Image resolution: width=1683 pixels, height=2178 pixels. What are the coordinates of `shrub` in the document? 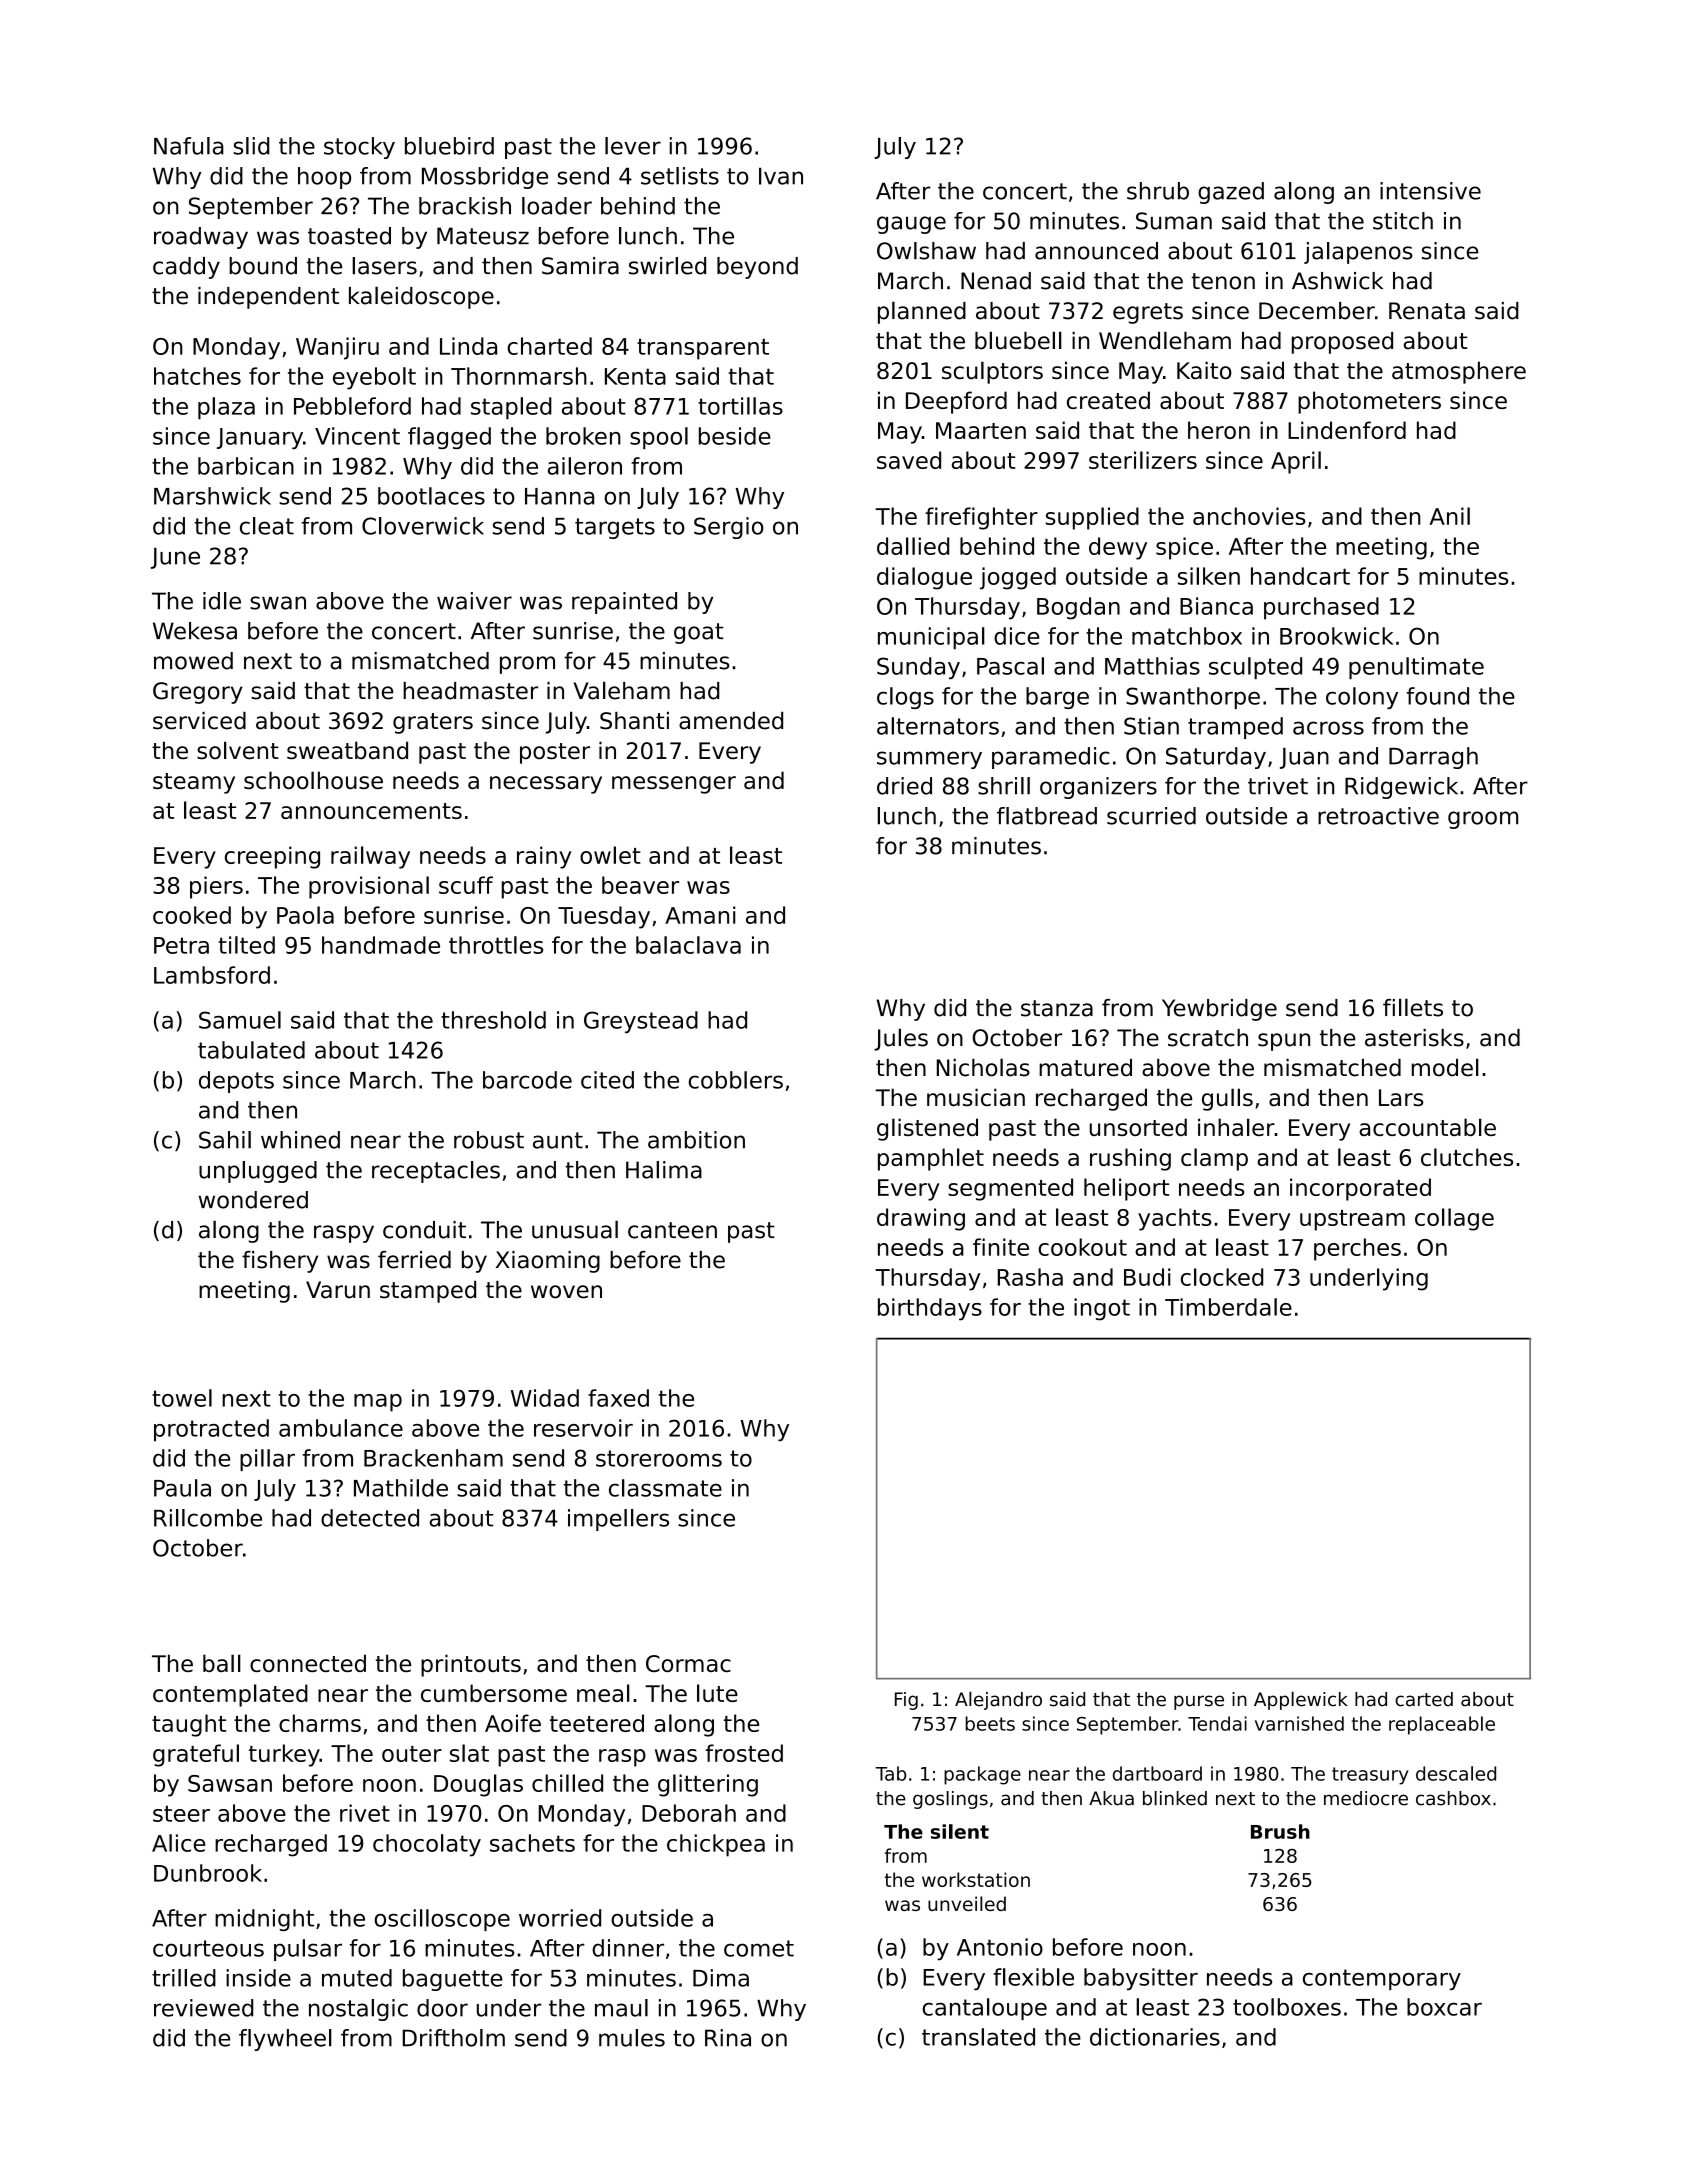 It's located at (1158, 191).
